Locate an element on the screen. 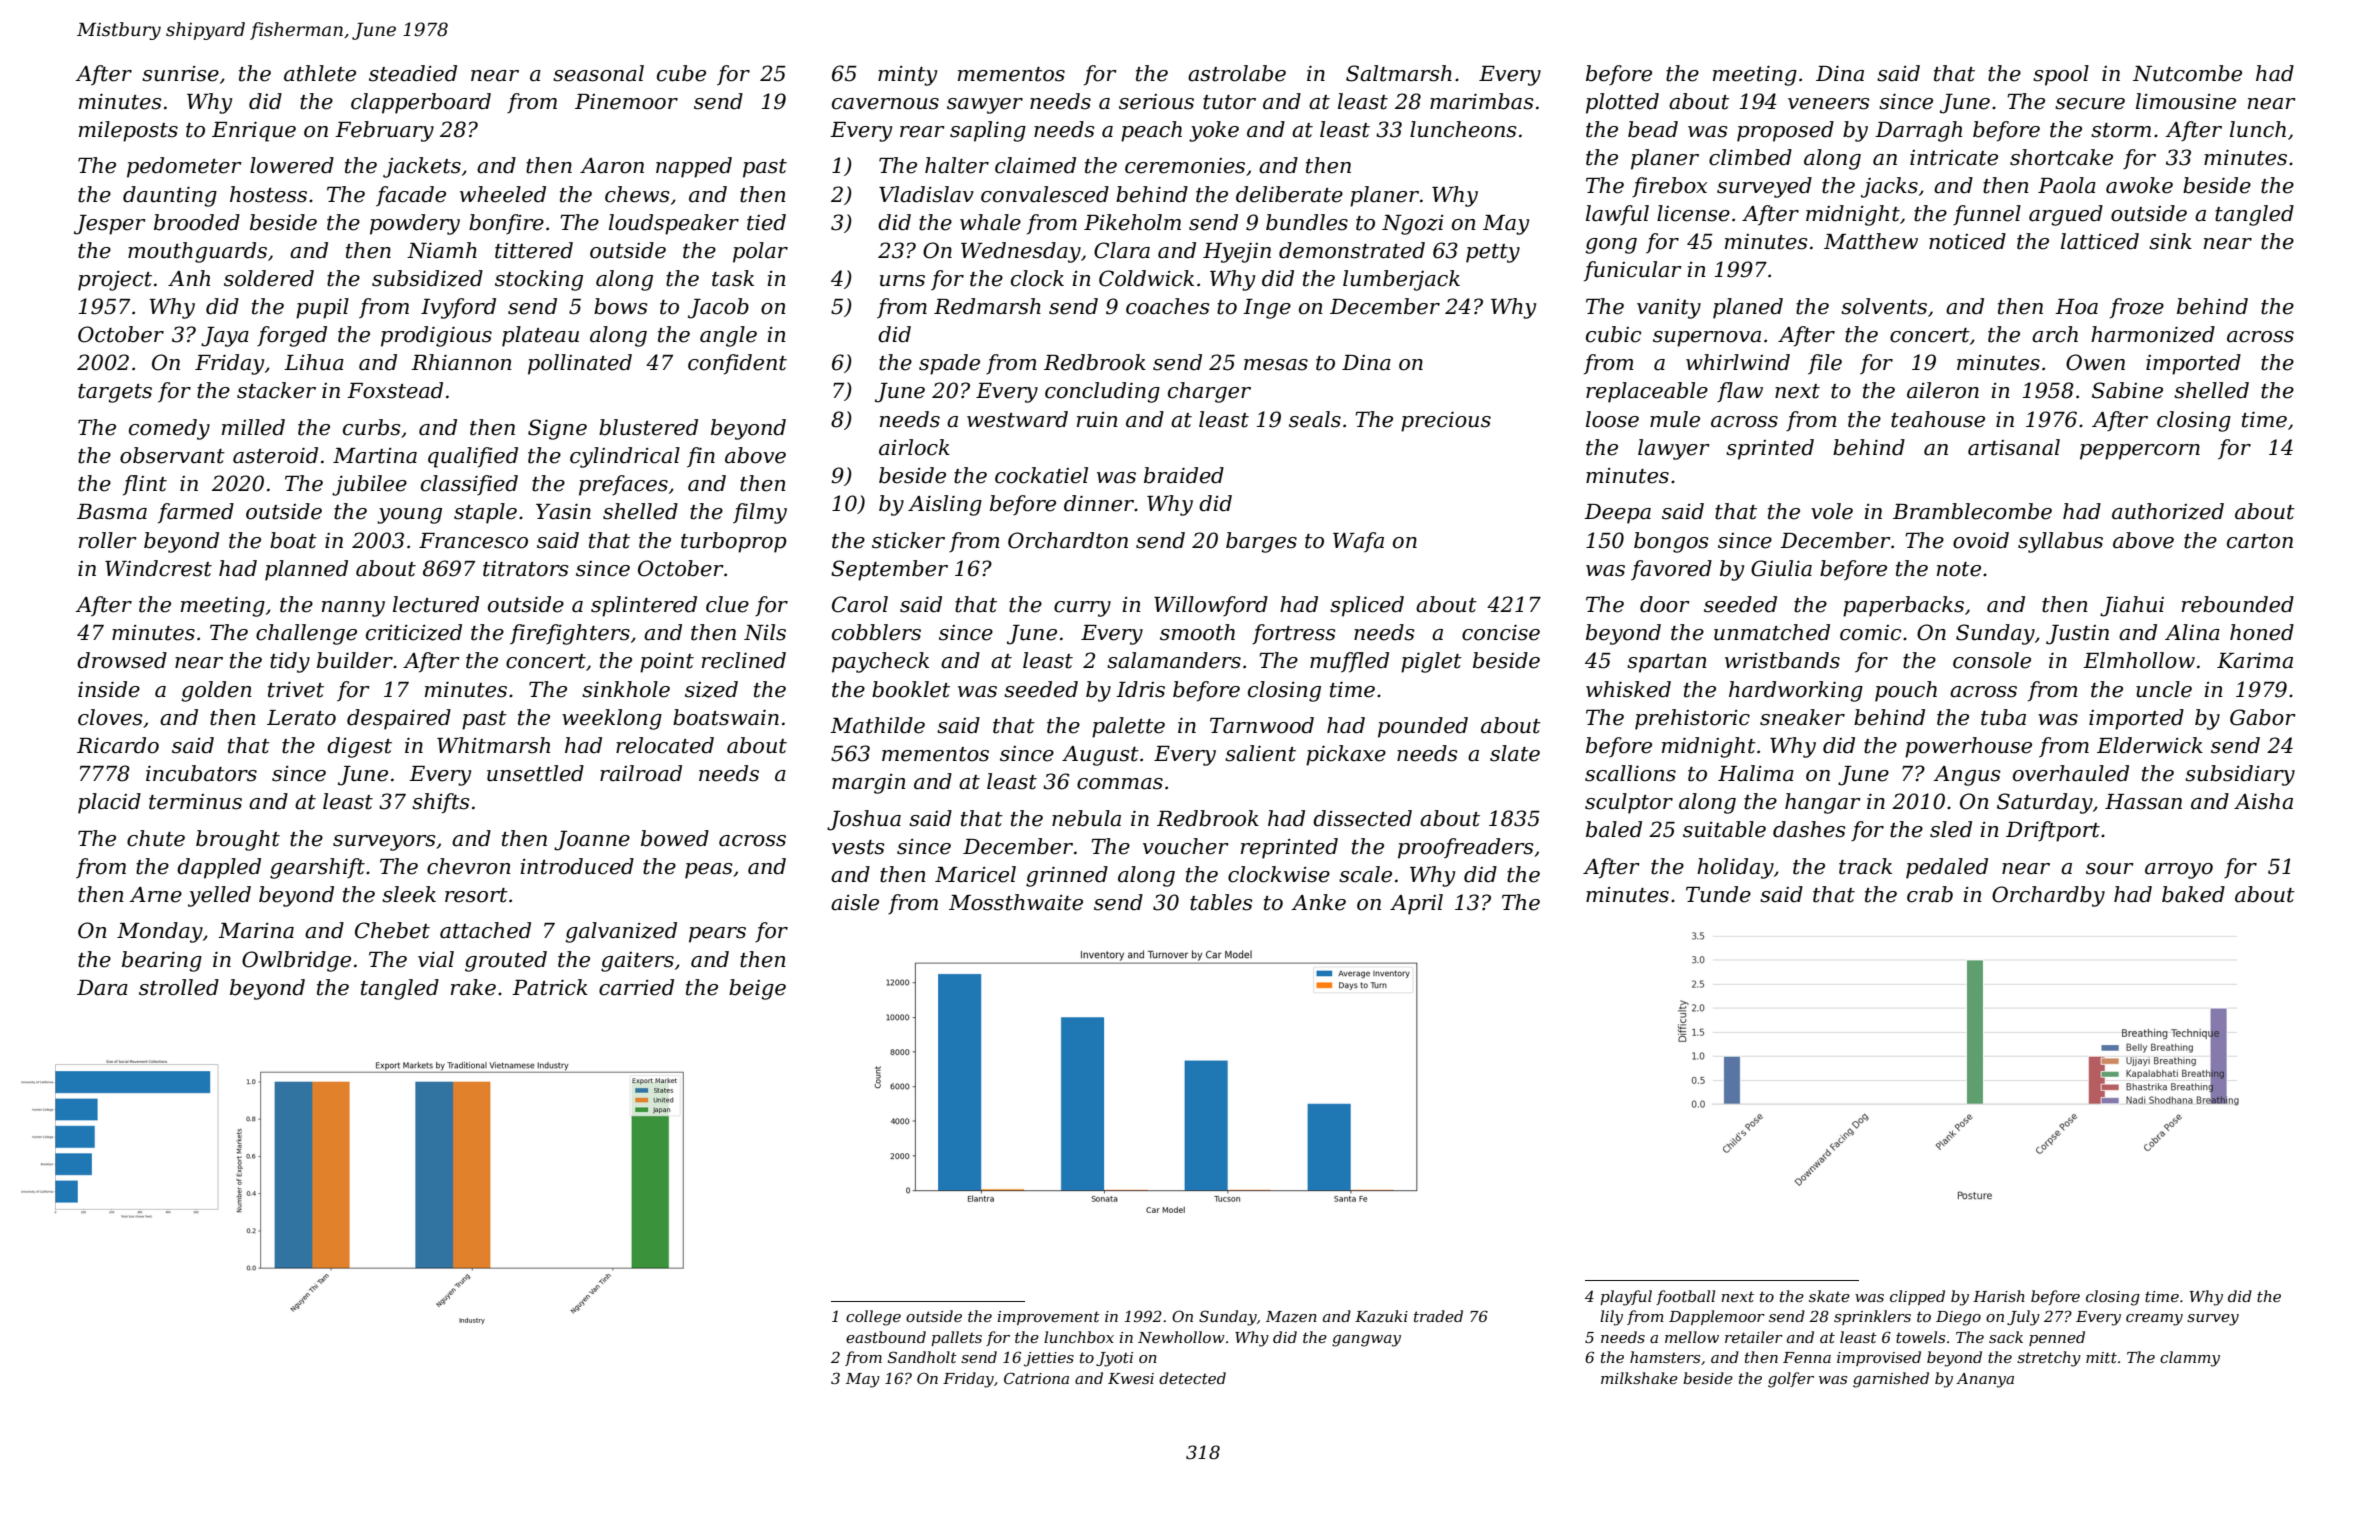 This screenshot has width=2372, height=1535. rake is located at coordinates (473, 987).
